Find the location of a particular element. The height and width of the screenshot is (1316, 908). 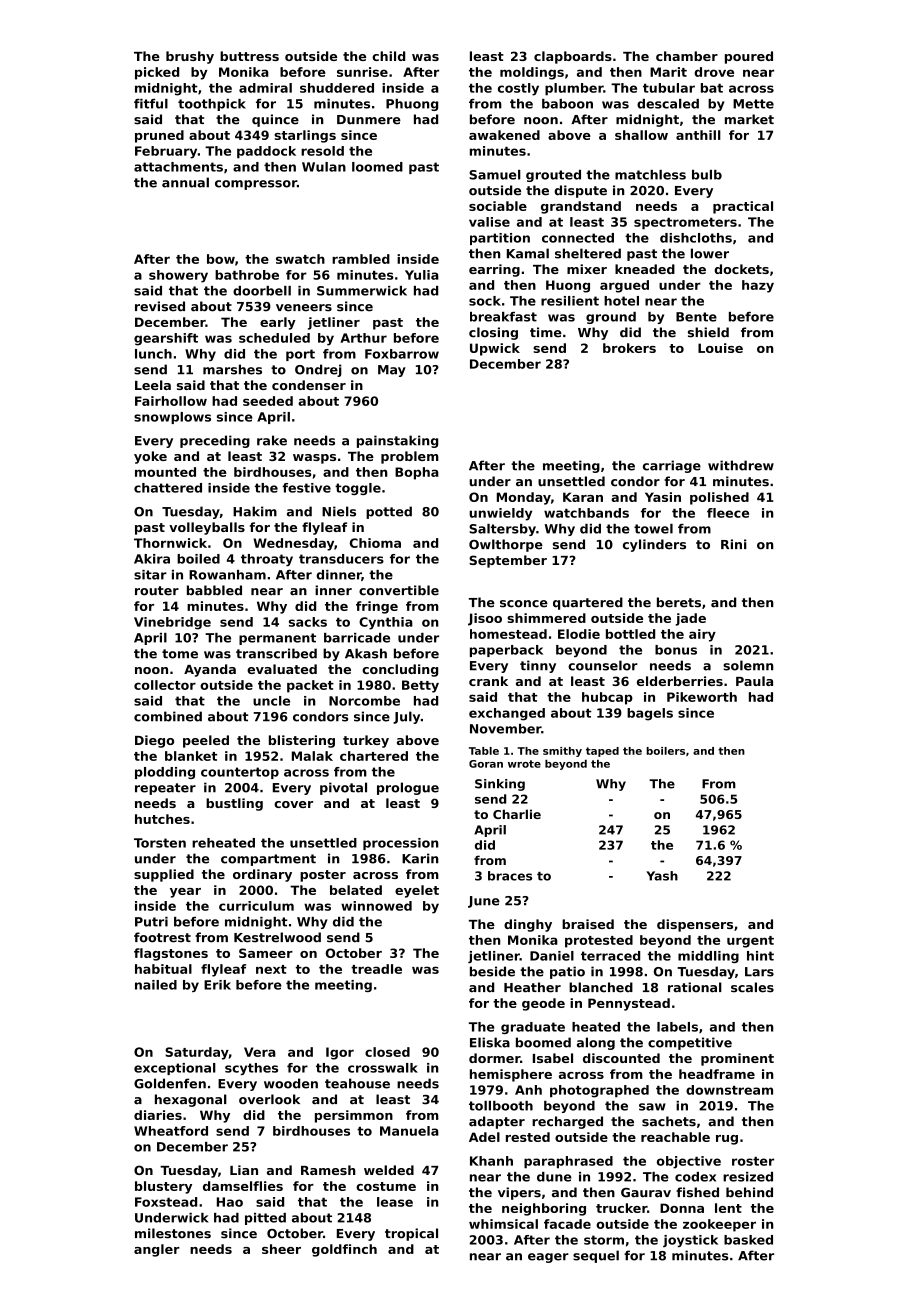

eager is located at coordinates (548, 1258).
